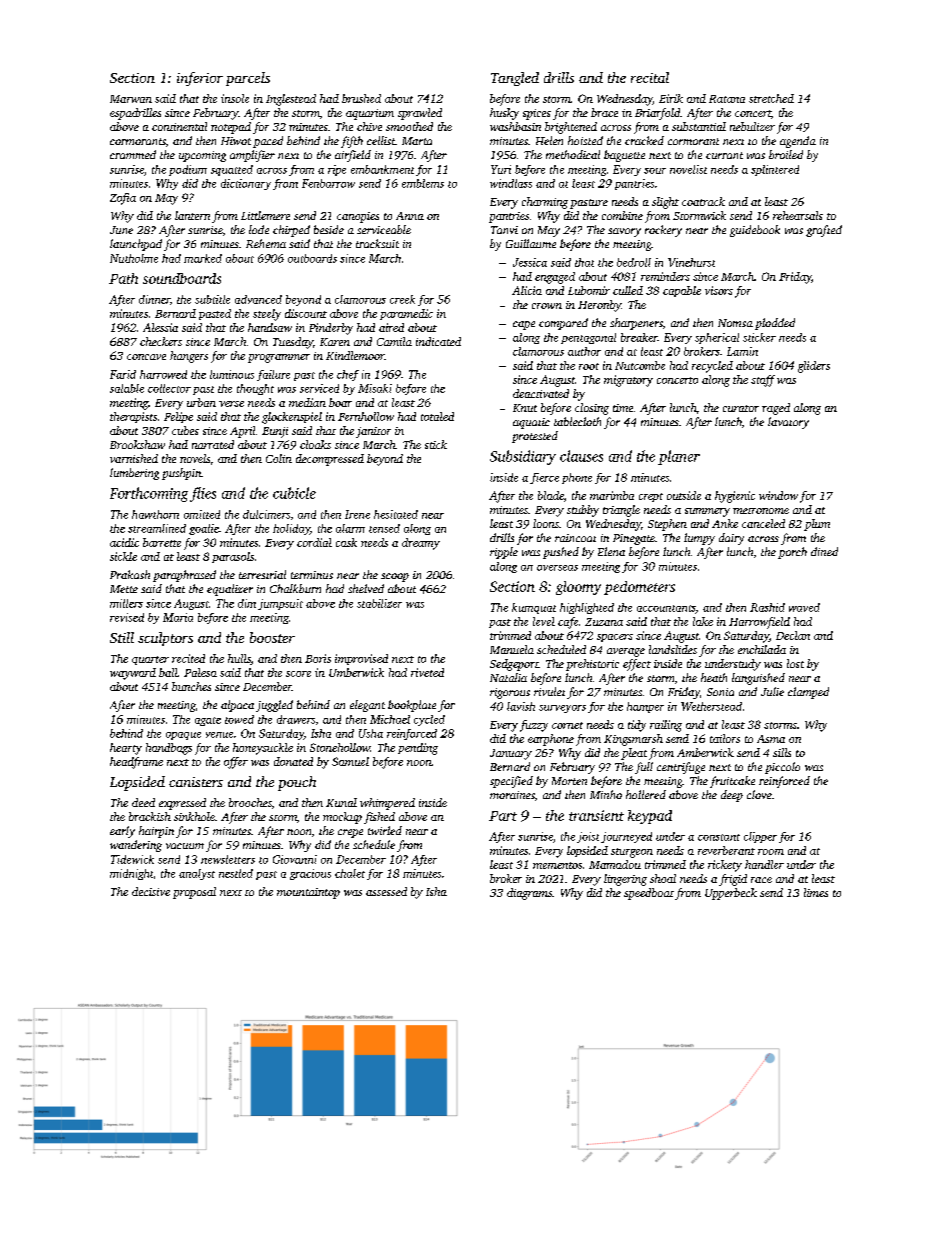 Image resolution: width=952 pixels, height=1233 pixels. What do you see at coordinates (131, 99) in the document?
I see `Marwan` at bounding box center [131, 99].
